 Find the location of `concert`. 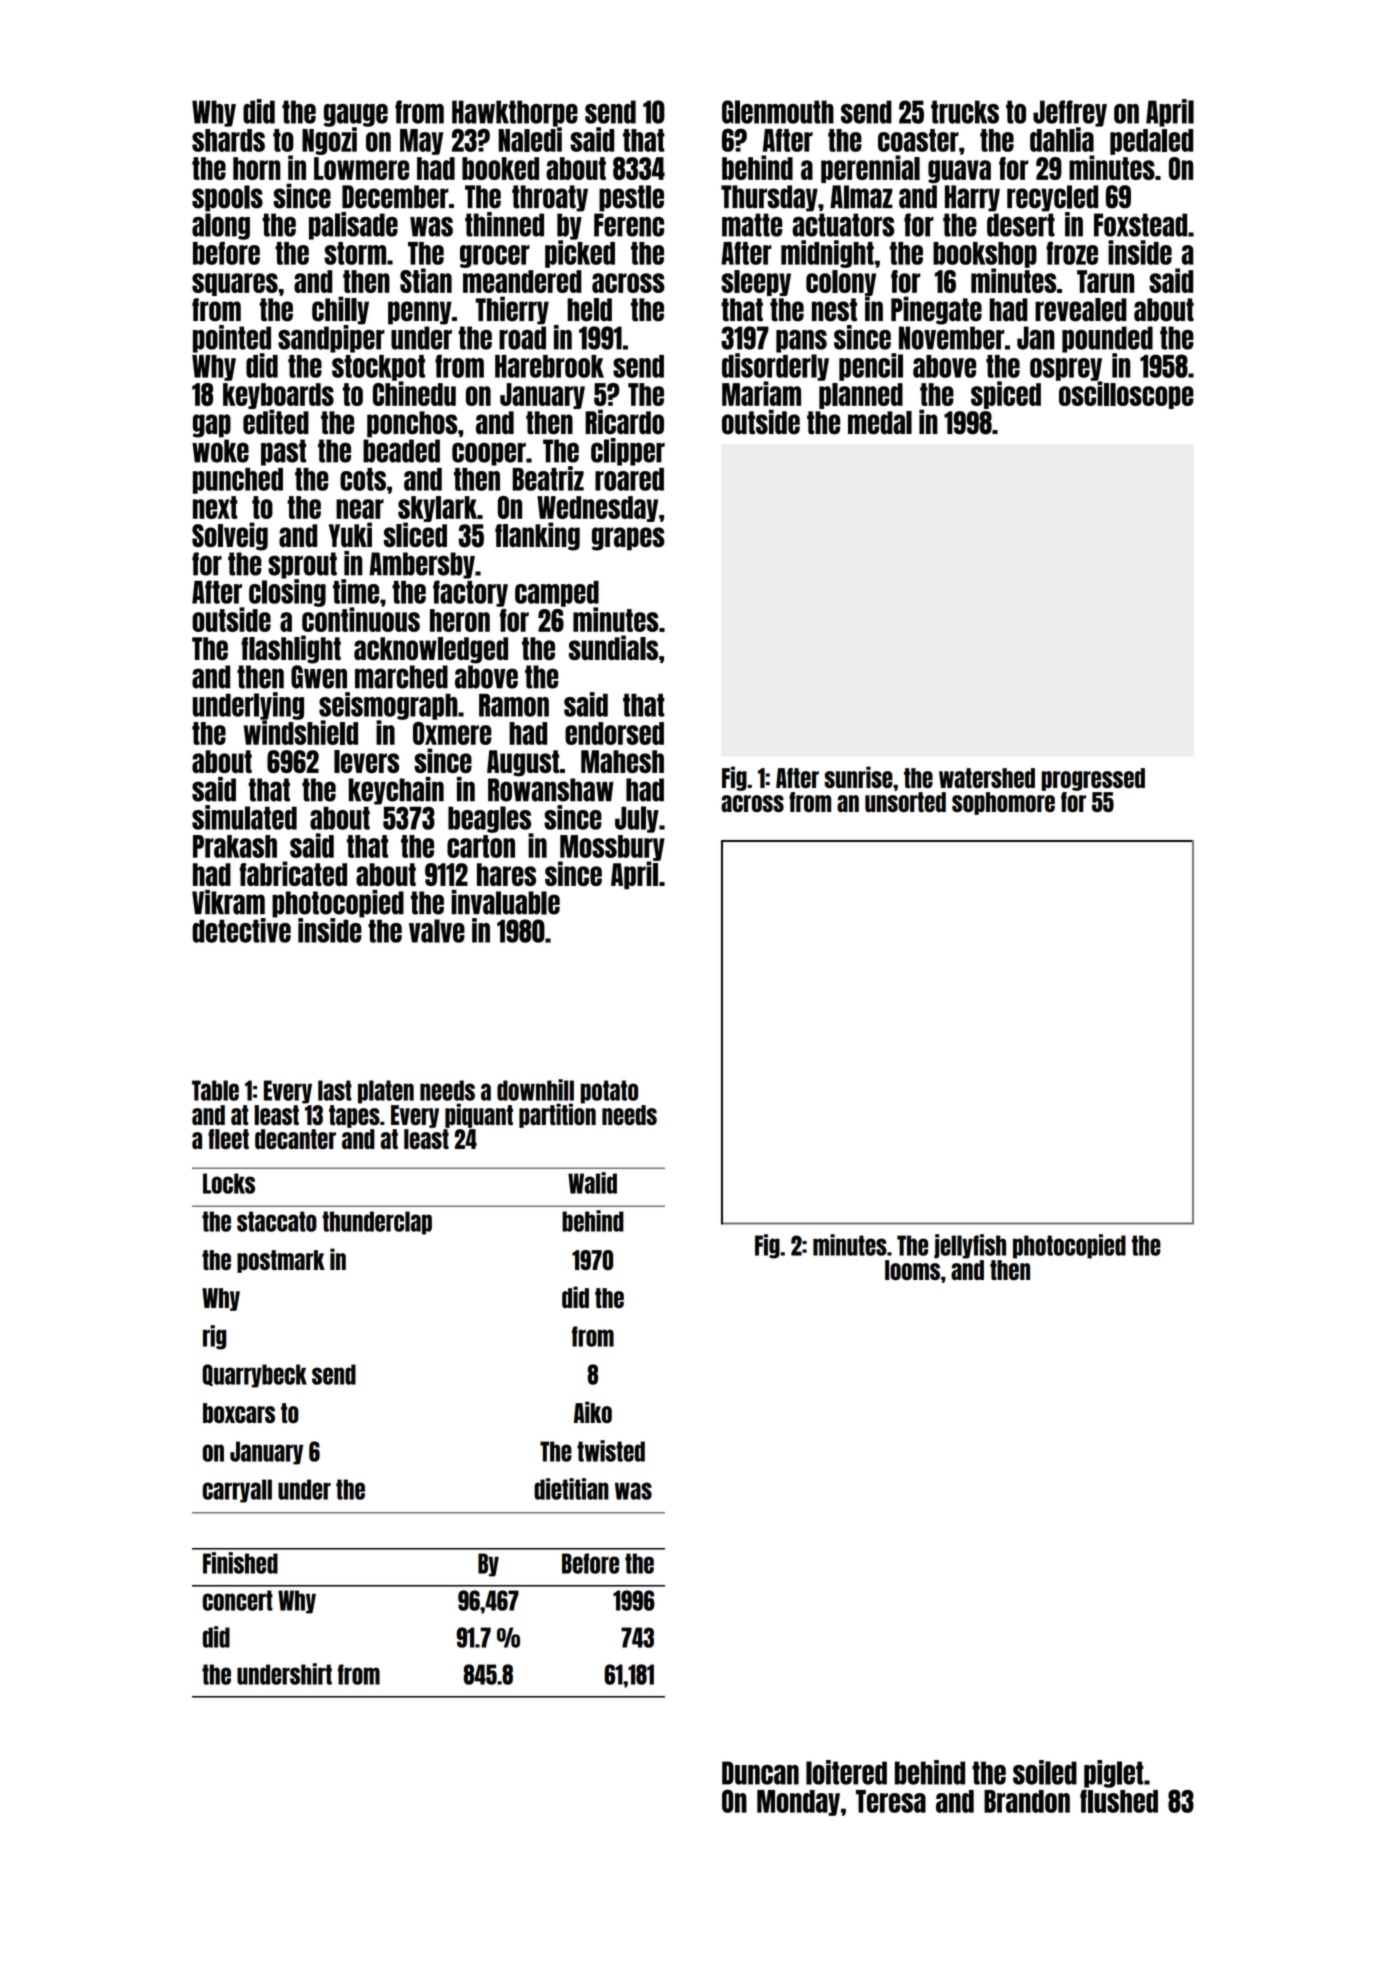

concert is located at coordinates (238, 1600).
